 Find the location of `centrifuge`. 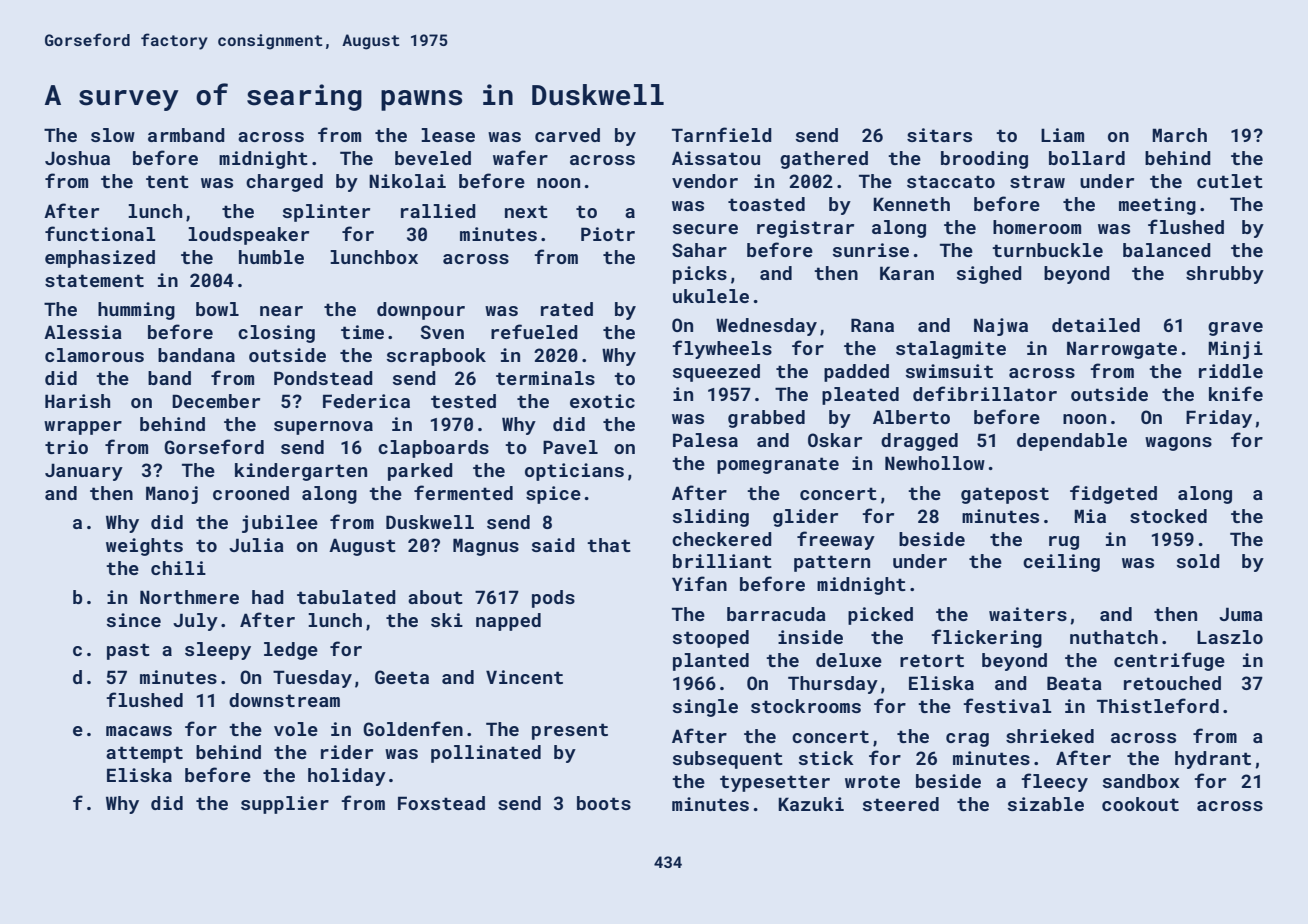

centrifuge is located at coordinates (1169, 661).
